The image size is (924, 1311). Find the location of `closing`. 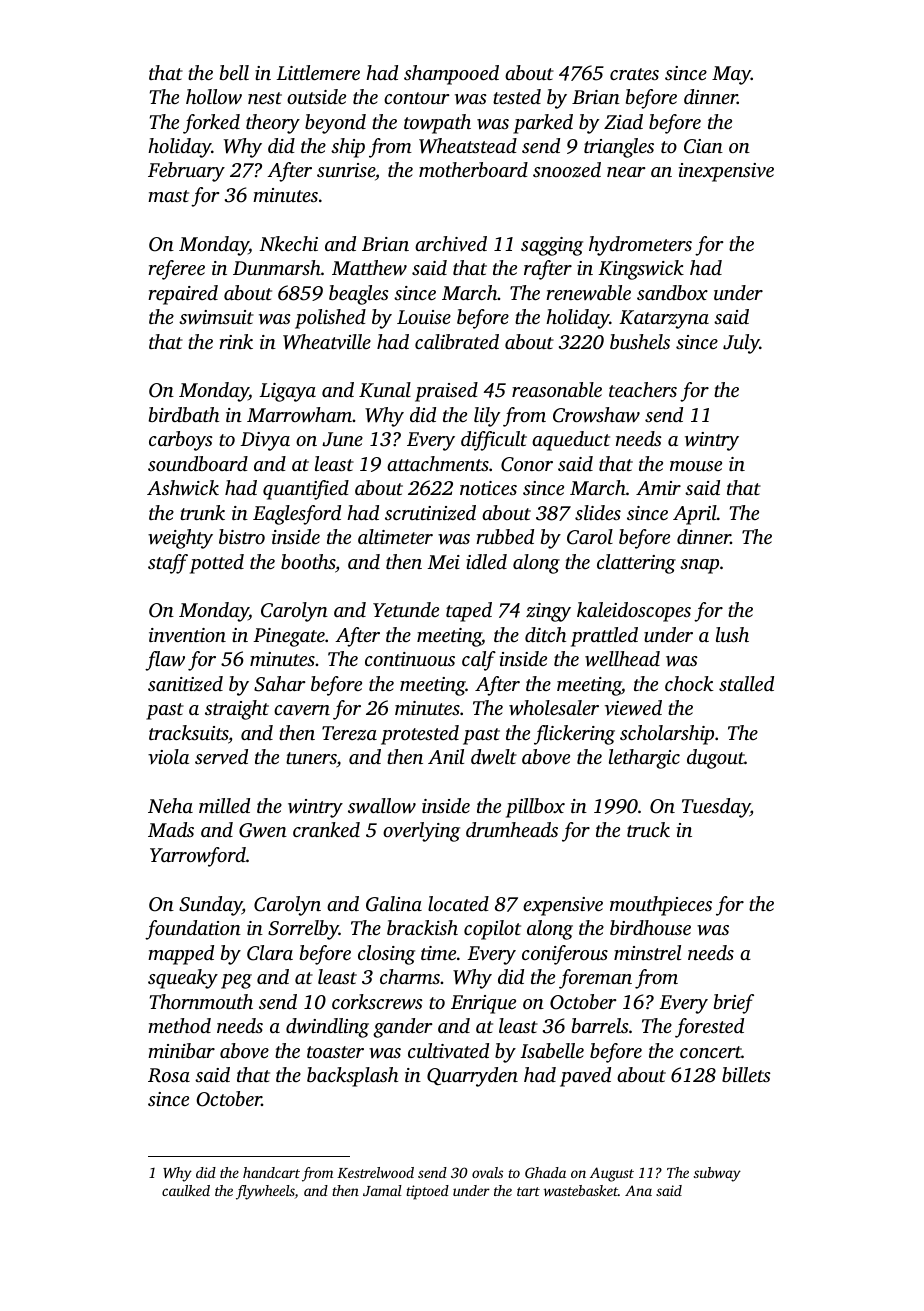

closing is located at coordinates (386, 955).
